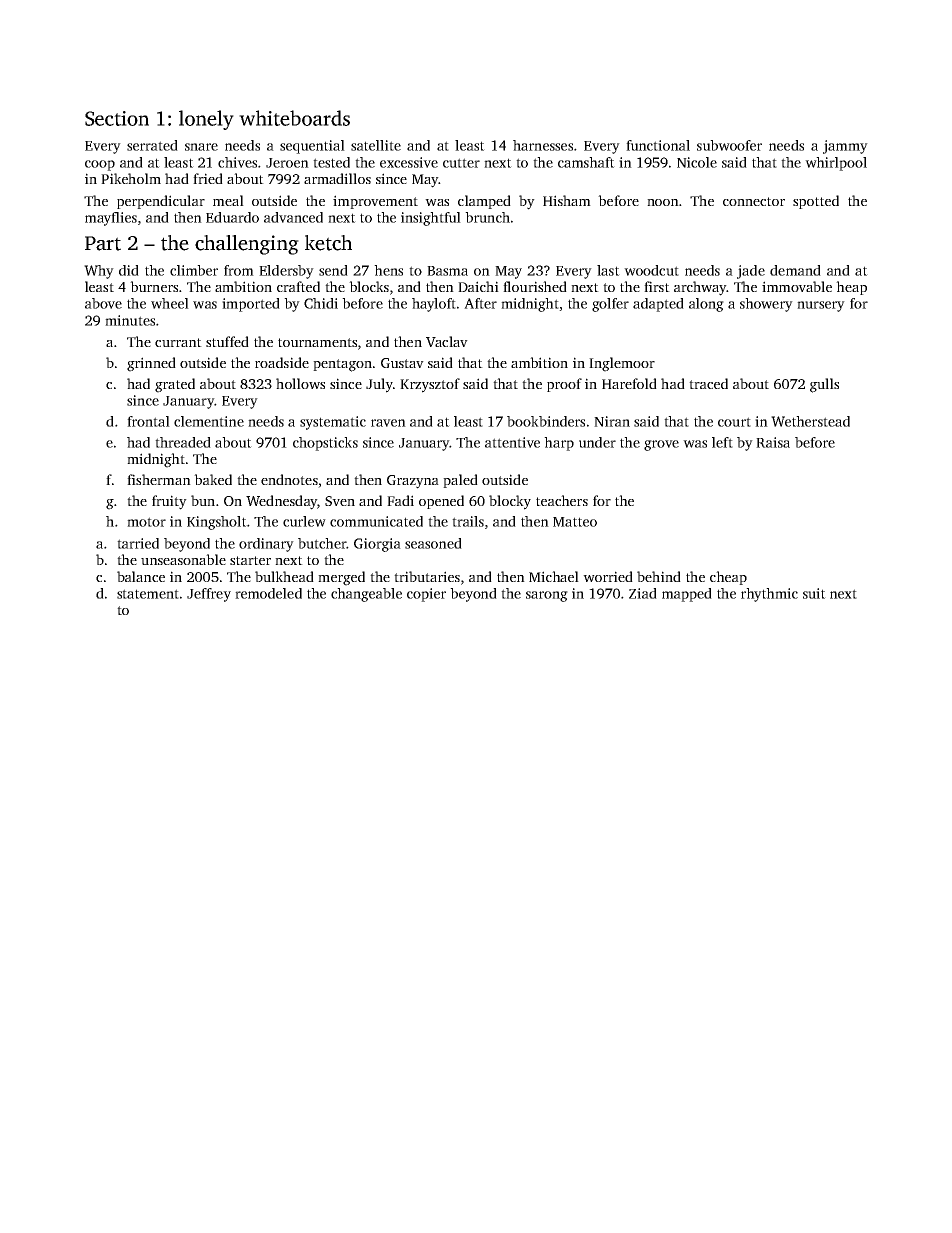  Describe the element at coordinates (543, 145) in the screenshot. I see `harnesses` at that location.
